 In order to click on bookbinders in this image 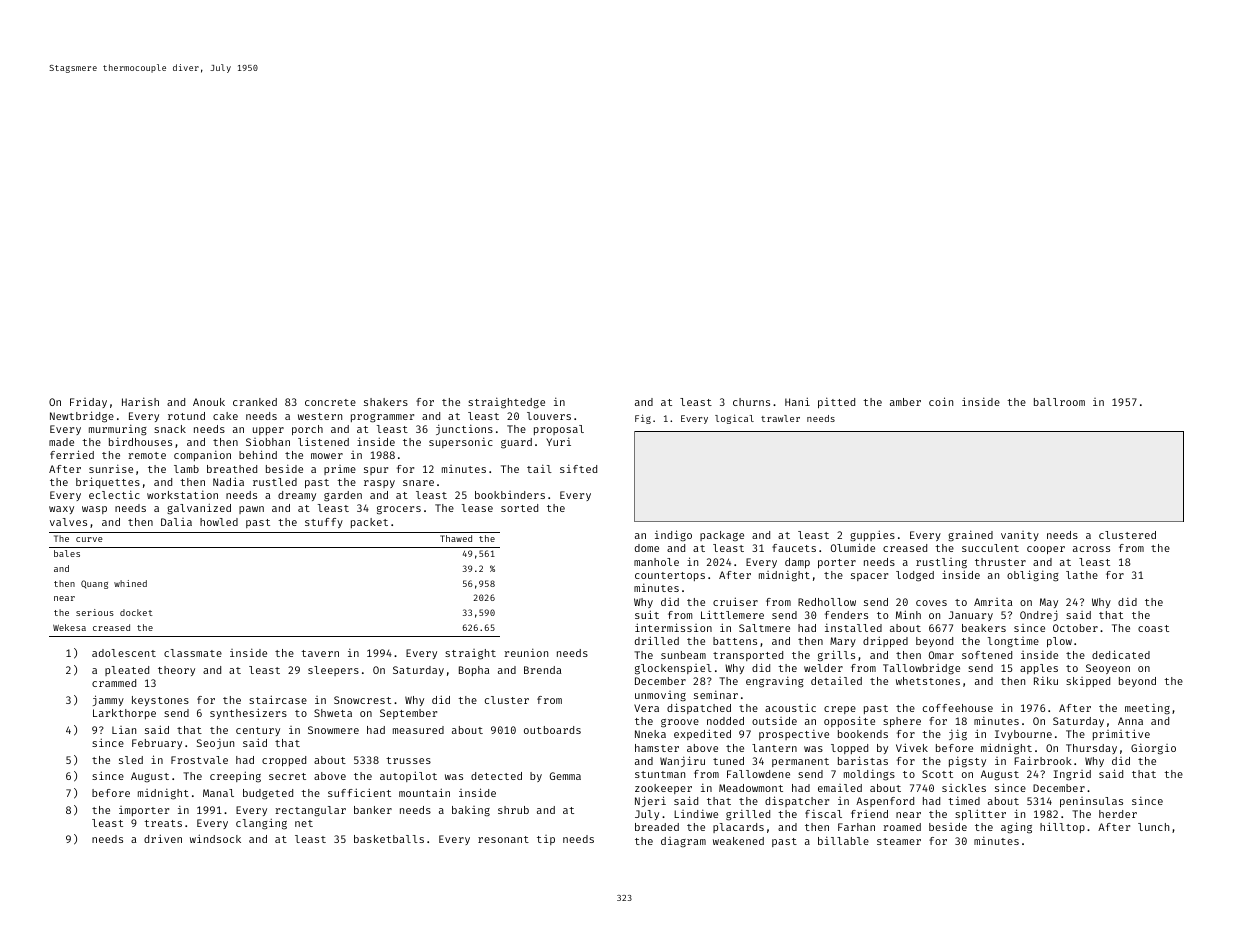, I will do `click(510, 495)`.
